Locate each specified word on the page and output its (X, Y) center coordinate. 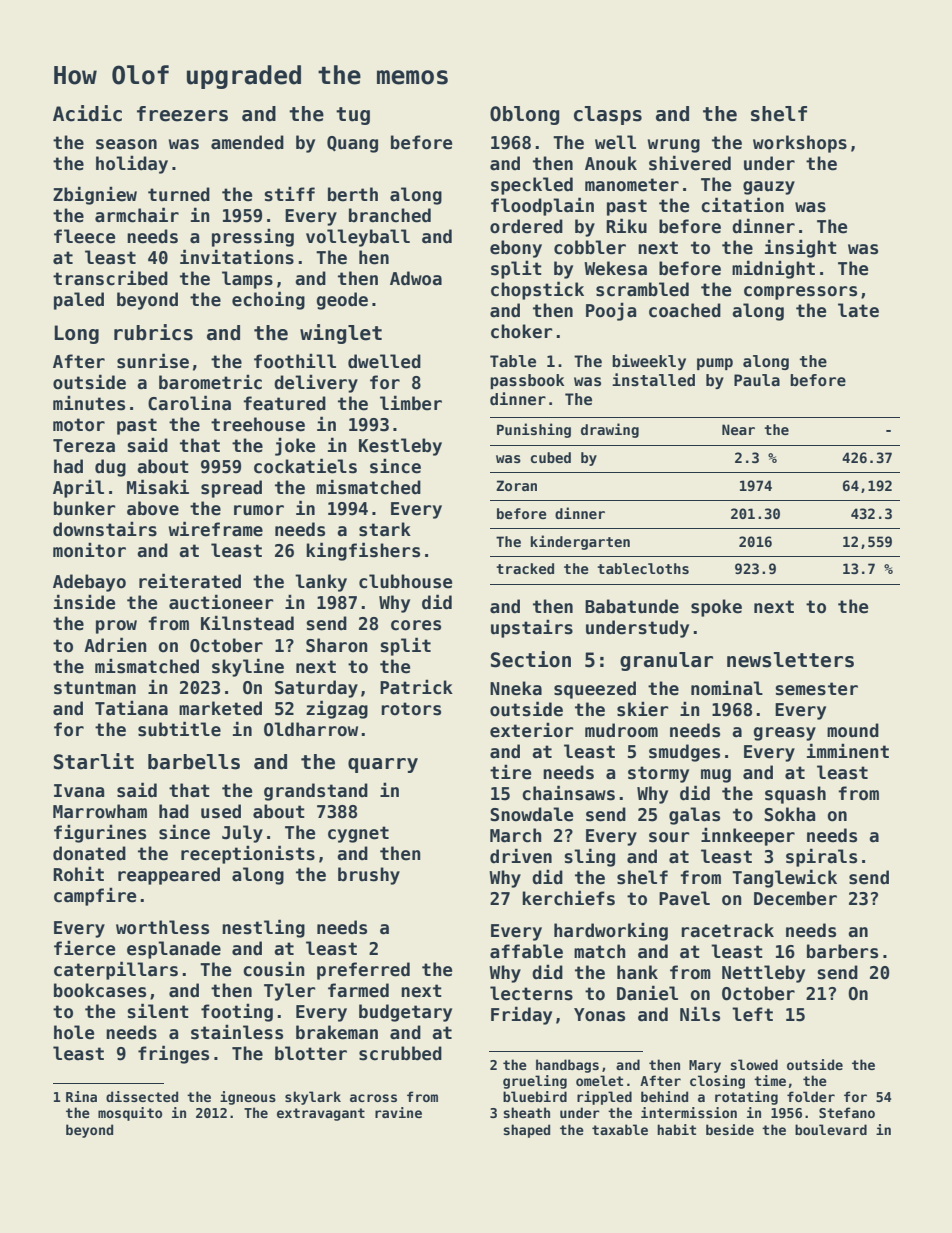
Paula (757, 380)
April (78, 488)
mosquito (130, 1114)
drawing (610, 430)
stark (385, 529)
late (858, 310)
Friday (521, 1015)
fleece (84, 236)
